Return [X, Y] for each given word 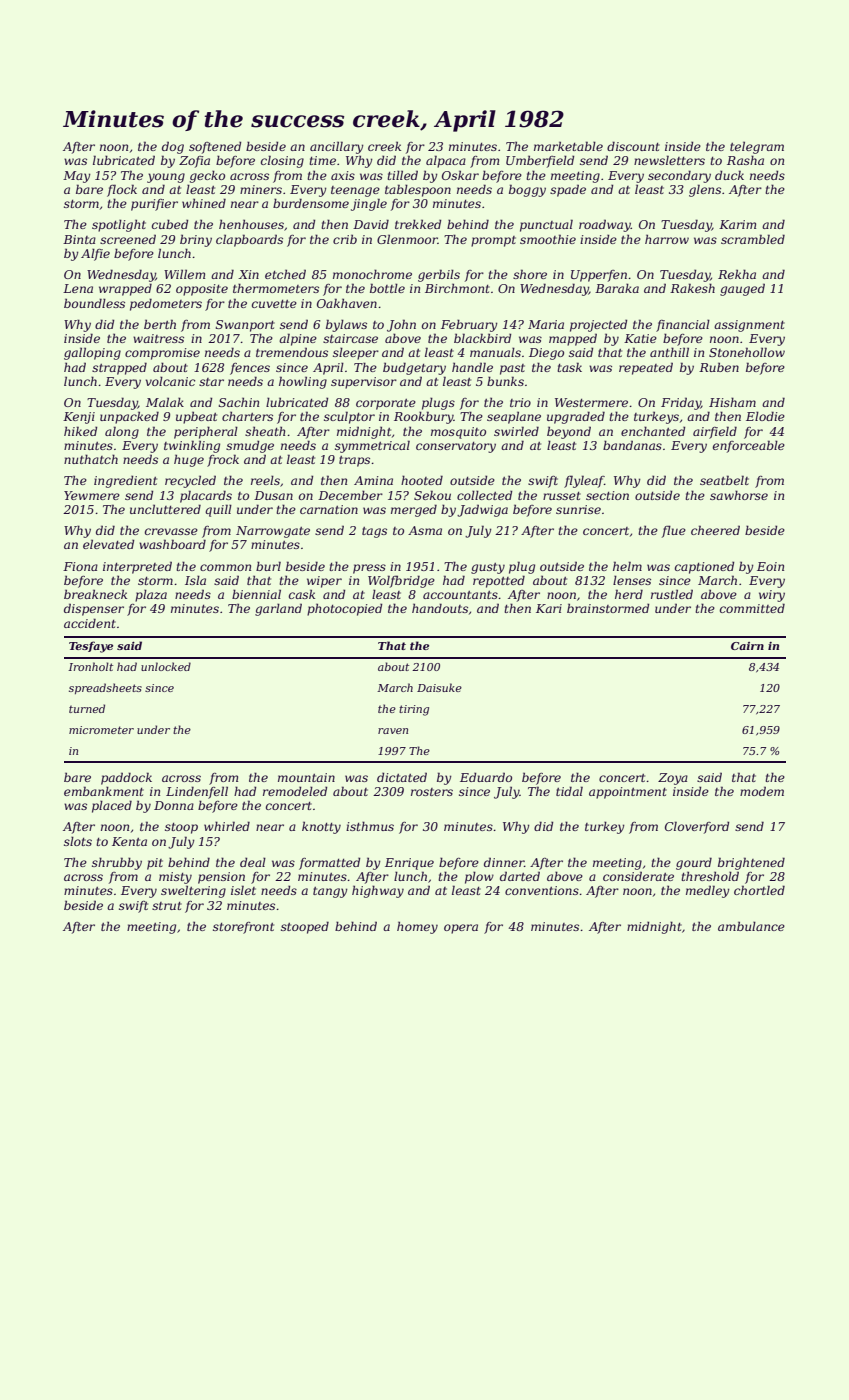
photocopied [344, 609]
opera [461, 929]
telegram [757, 148]
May [77, 177]
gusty [488, 568]
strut [167, 906]
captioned [704, 567]
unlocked [166, 666]
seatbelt [724, 480]
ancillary [337, 147]
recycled [190, 481]
